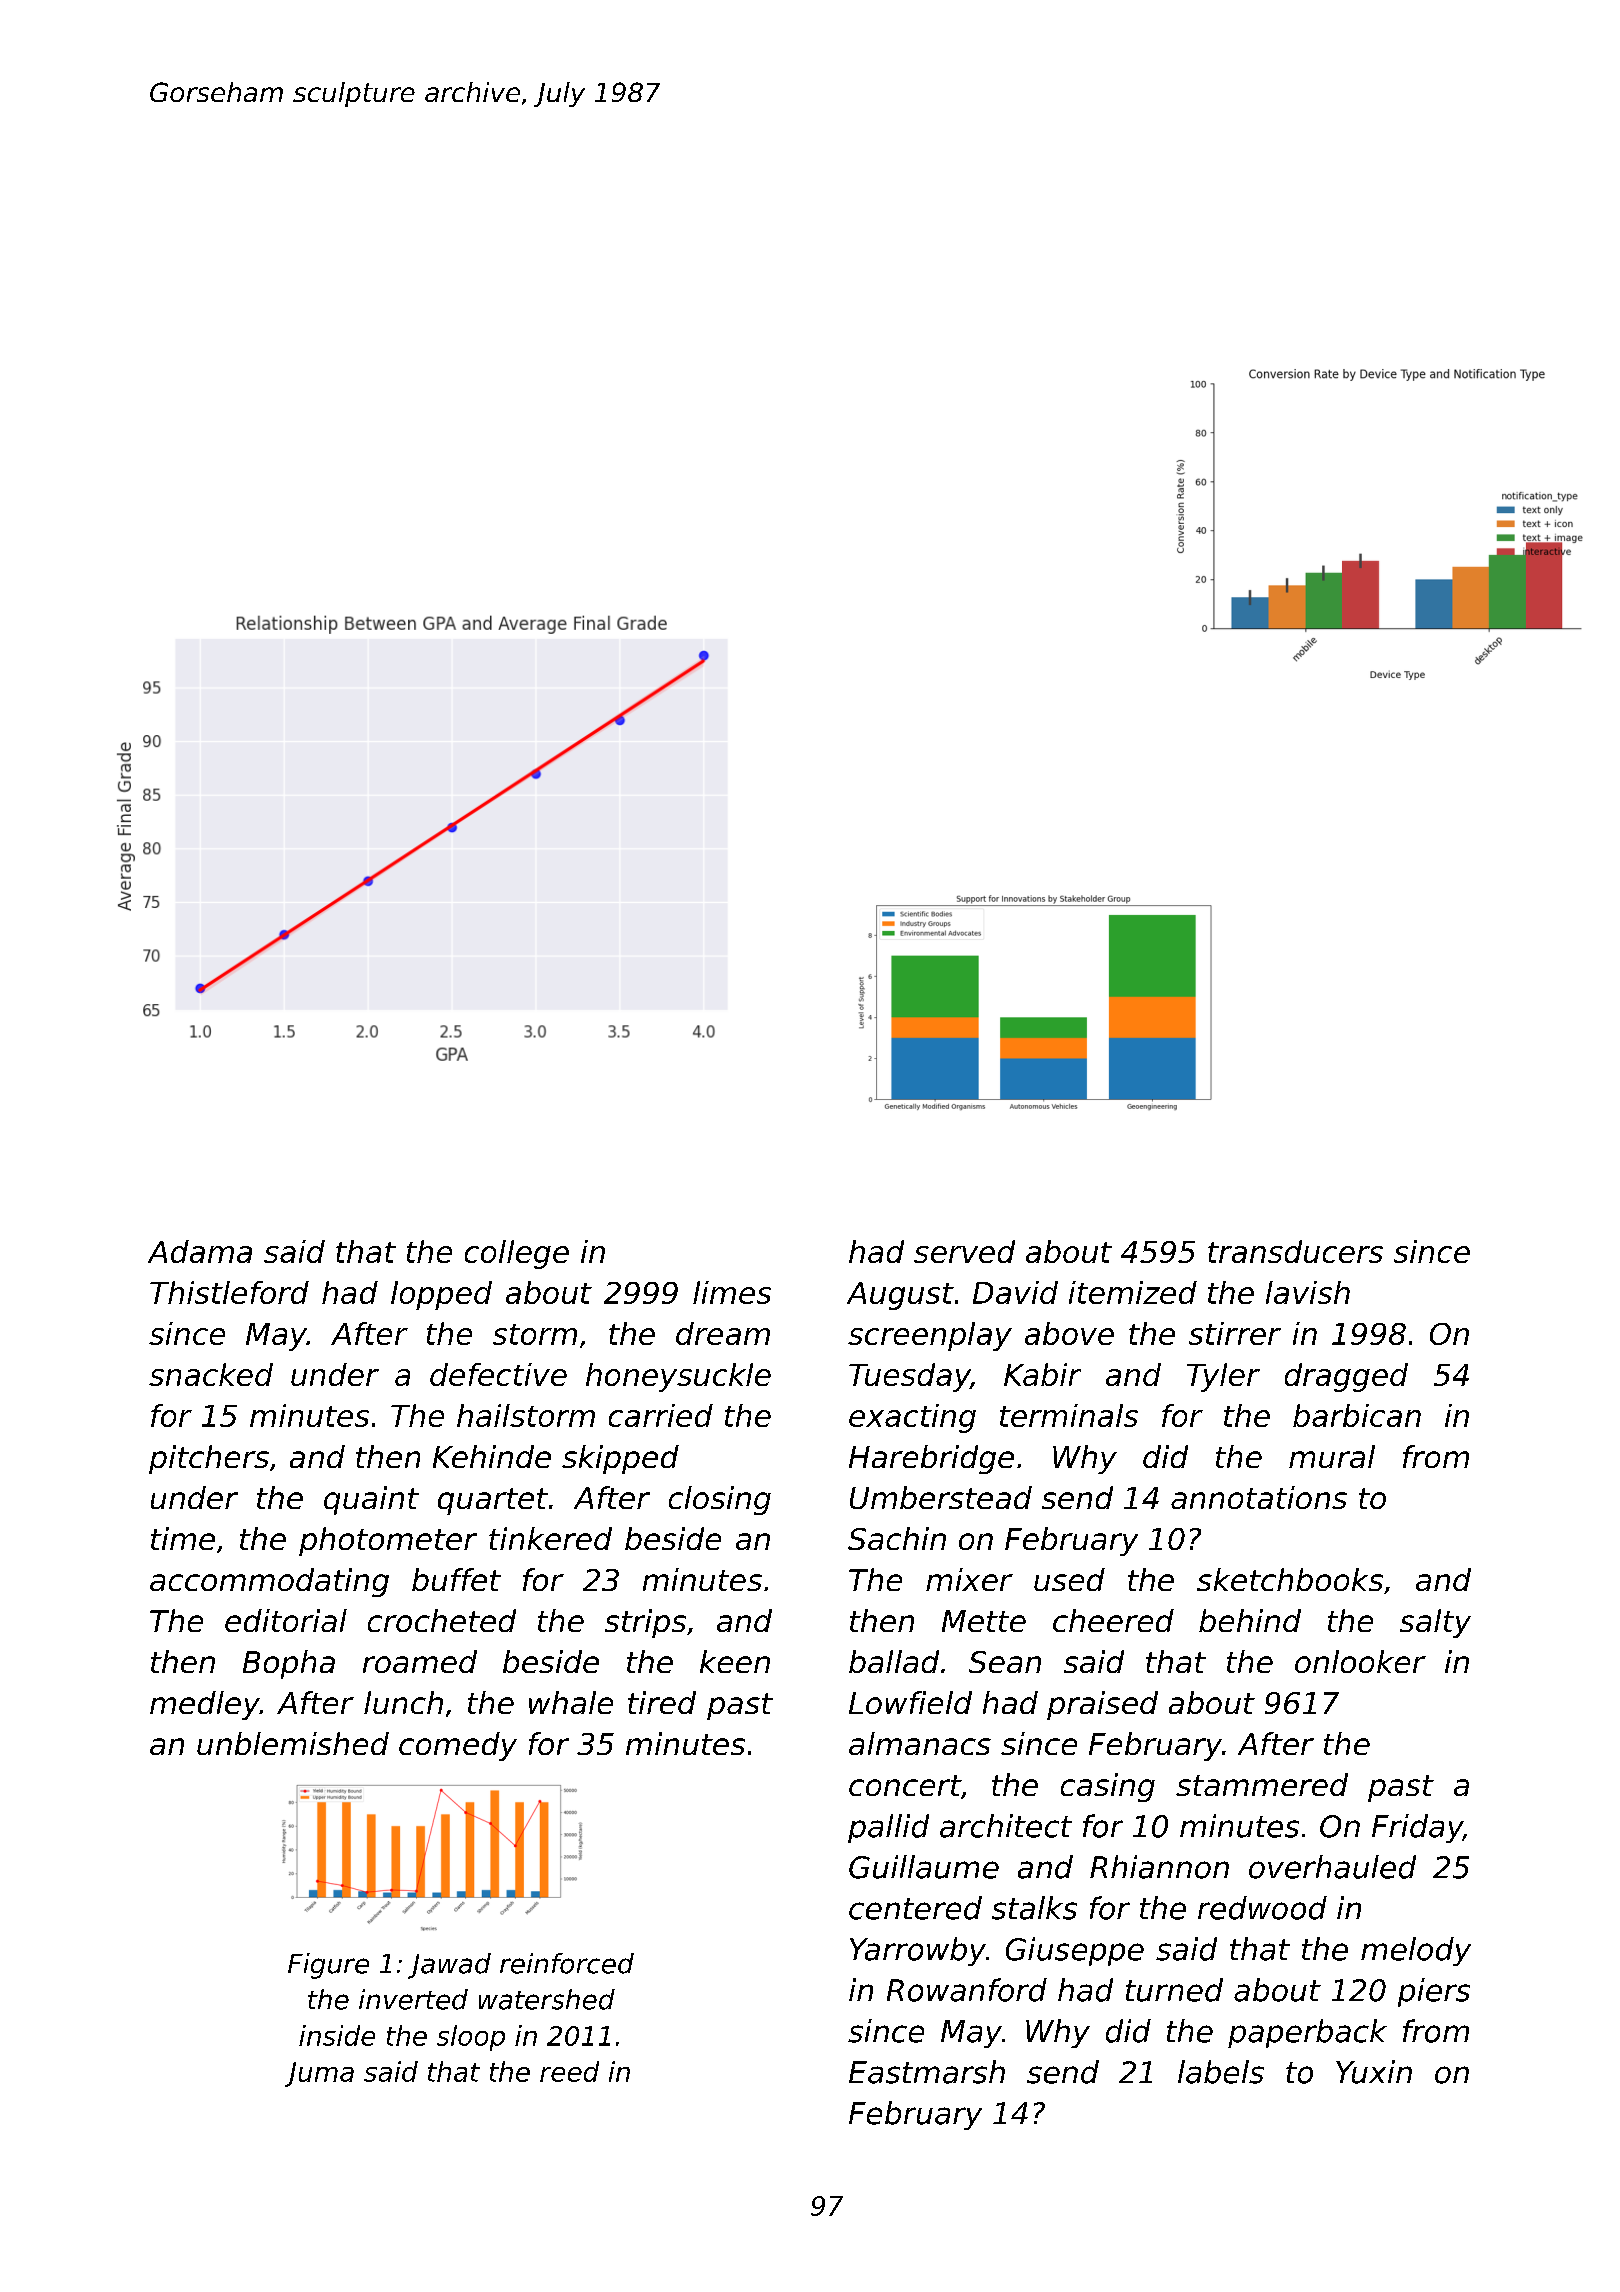  Describe the element at coordinates (732, 1292) in the image. I see `limes` at that location.
